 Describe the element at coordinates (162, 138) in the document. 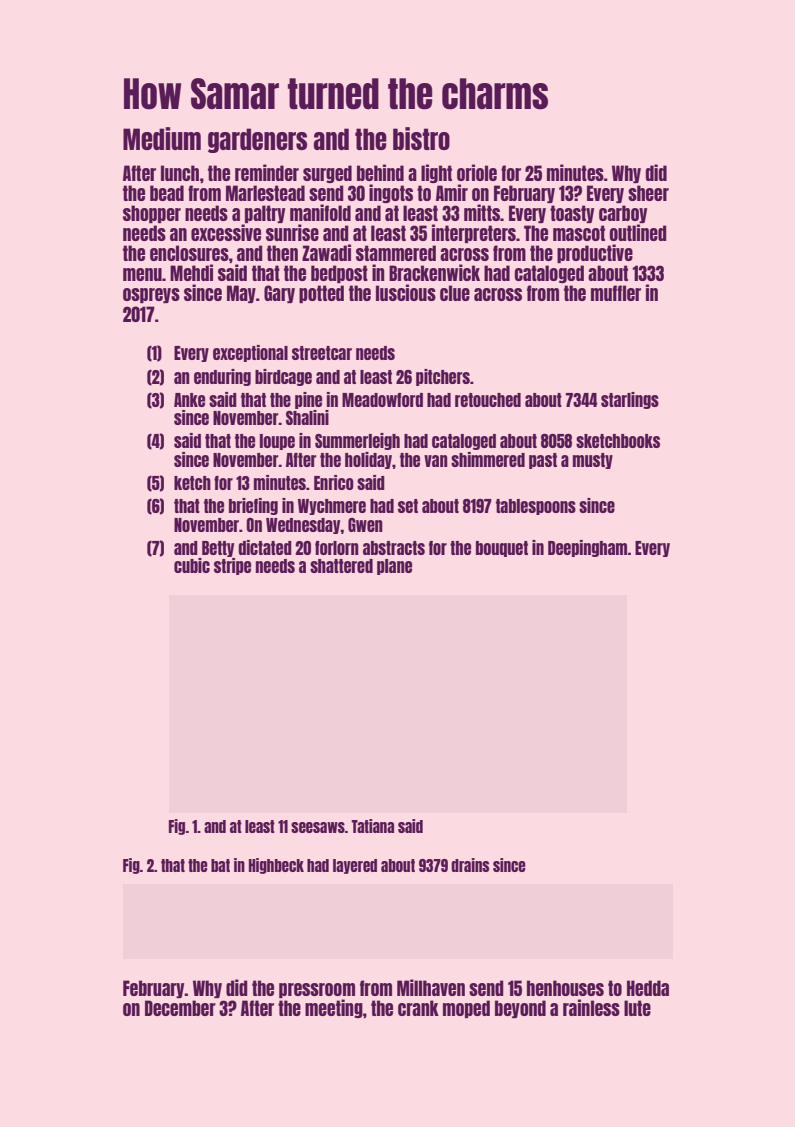

I see `Medium` at that location.
